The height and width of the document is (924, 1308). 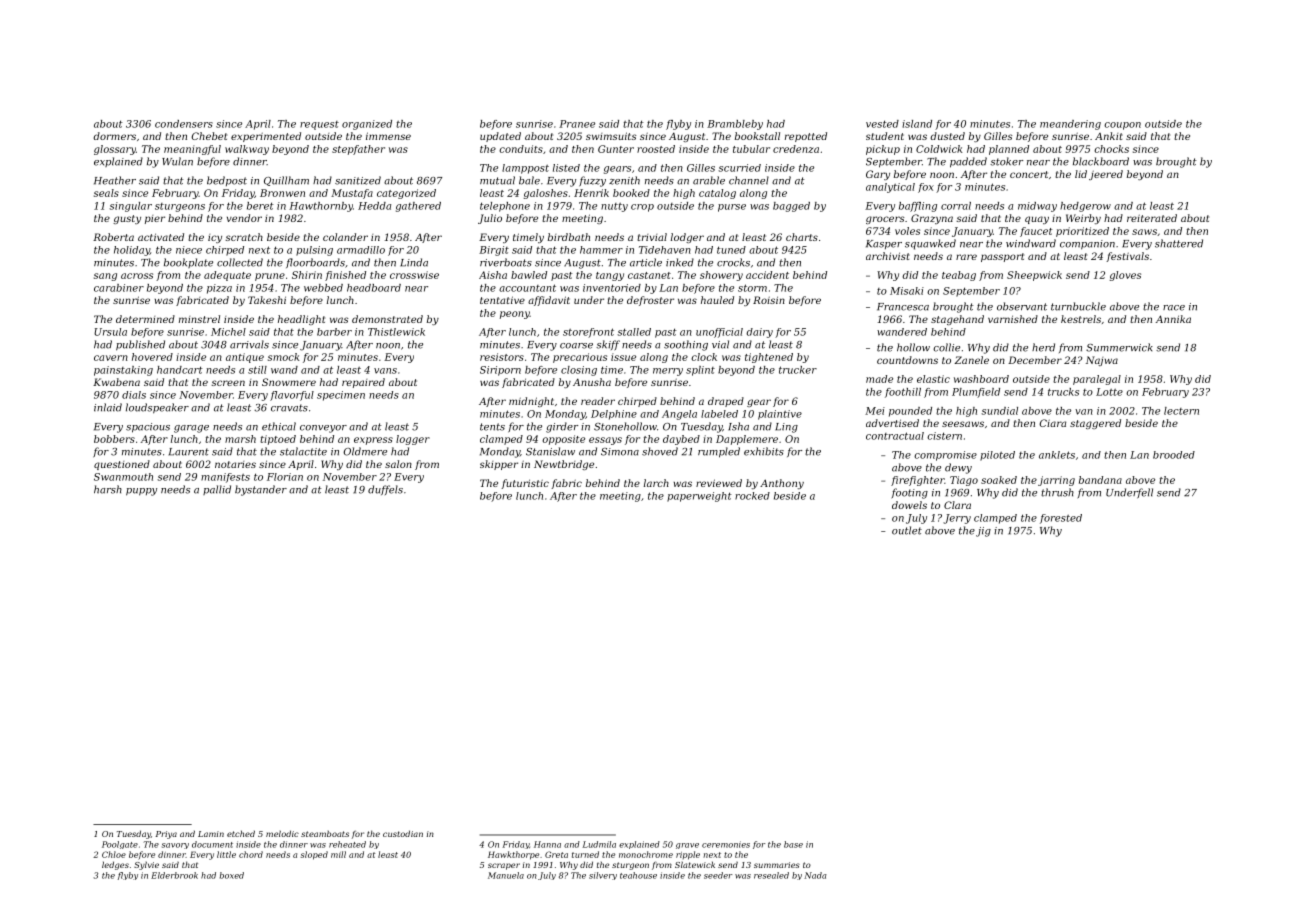 What do you see at coordinates (815, 875) in the document?
I see `Nada` at bounding box center [815, 875].
